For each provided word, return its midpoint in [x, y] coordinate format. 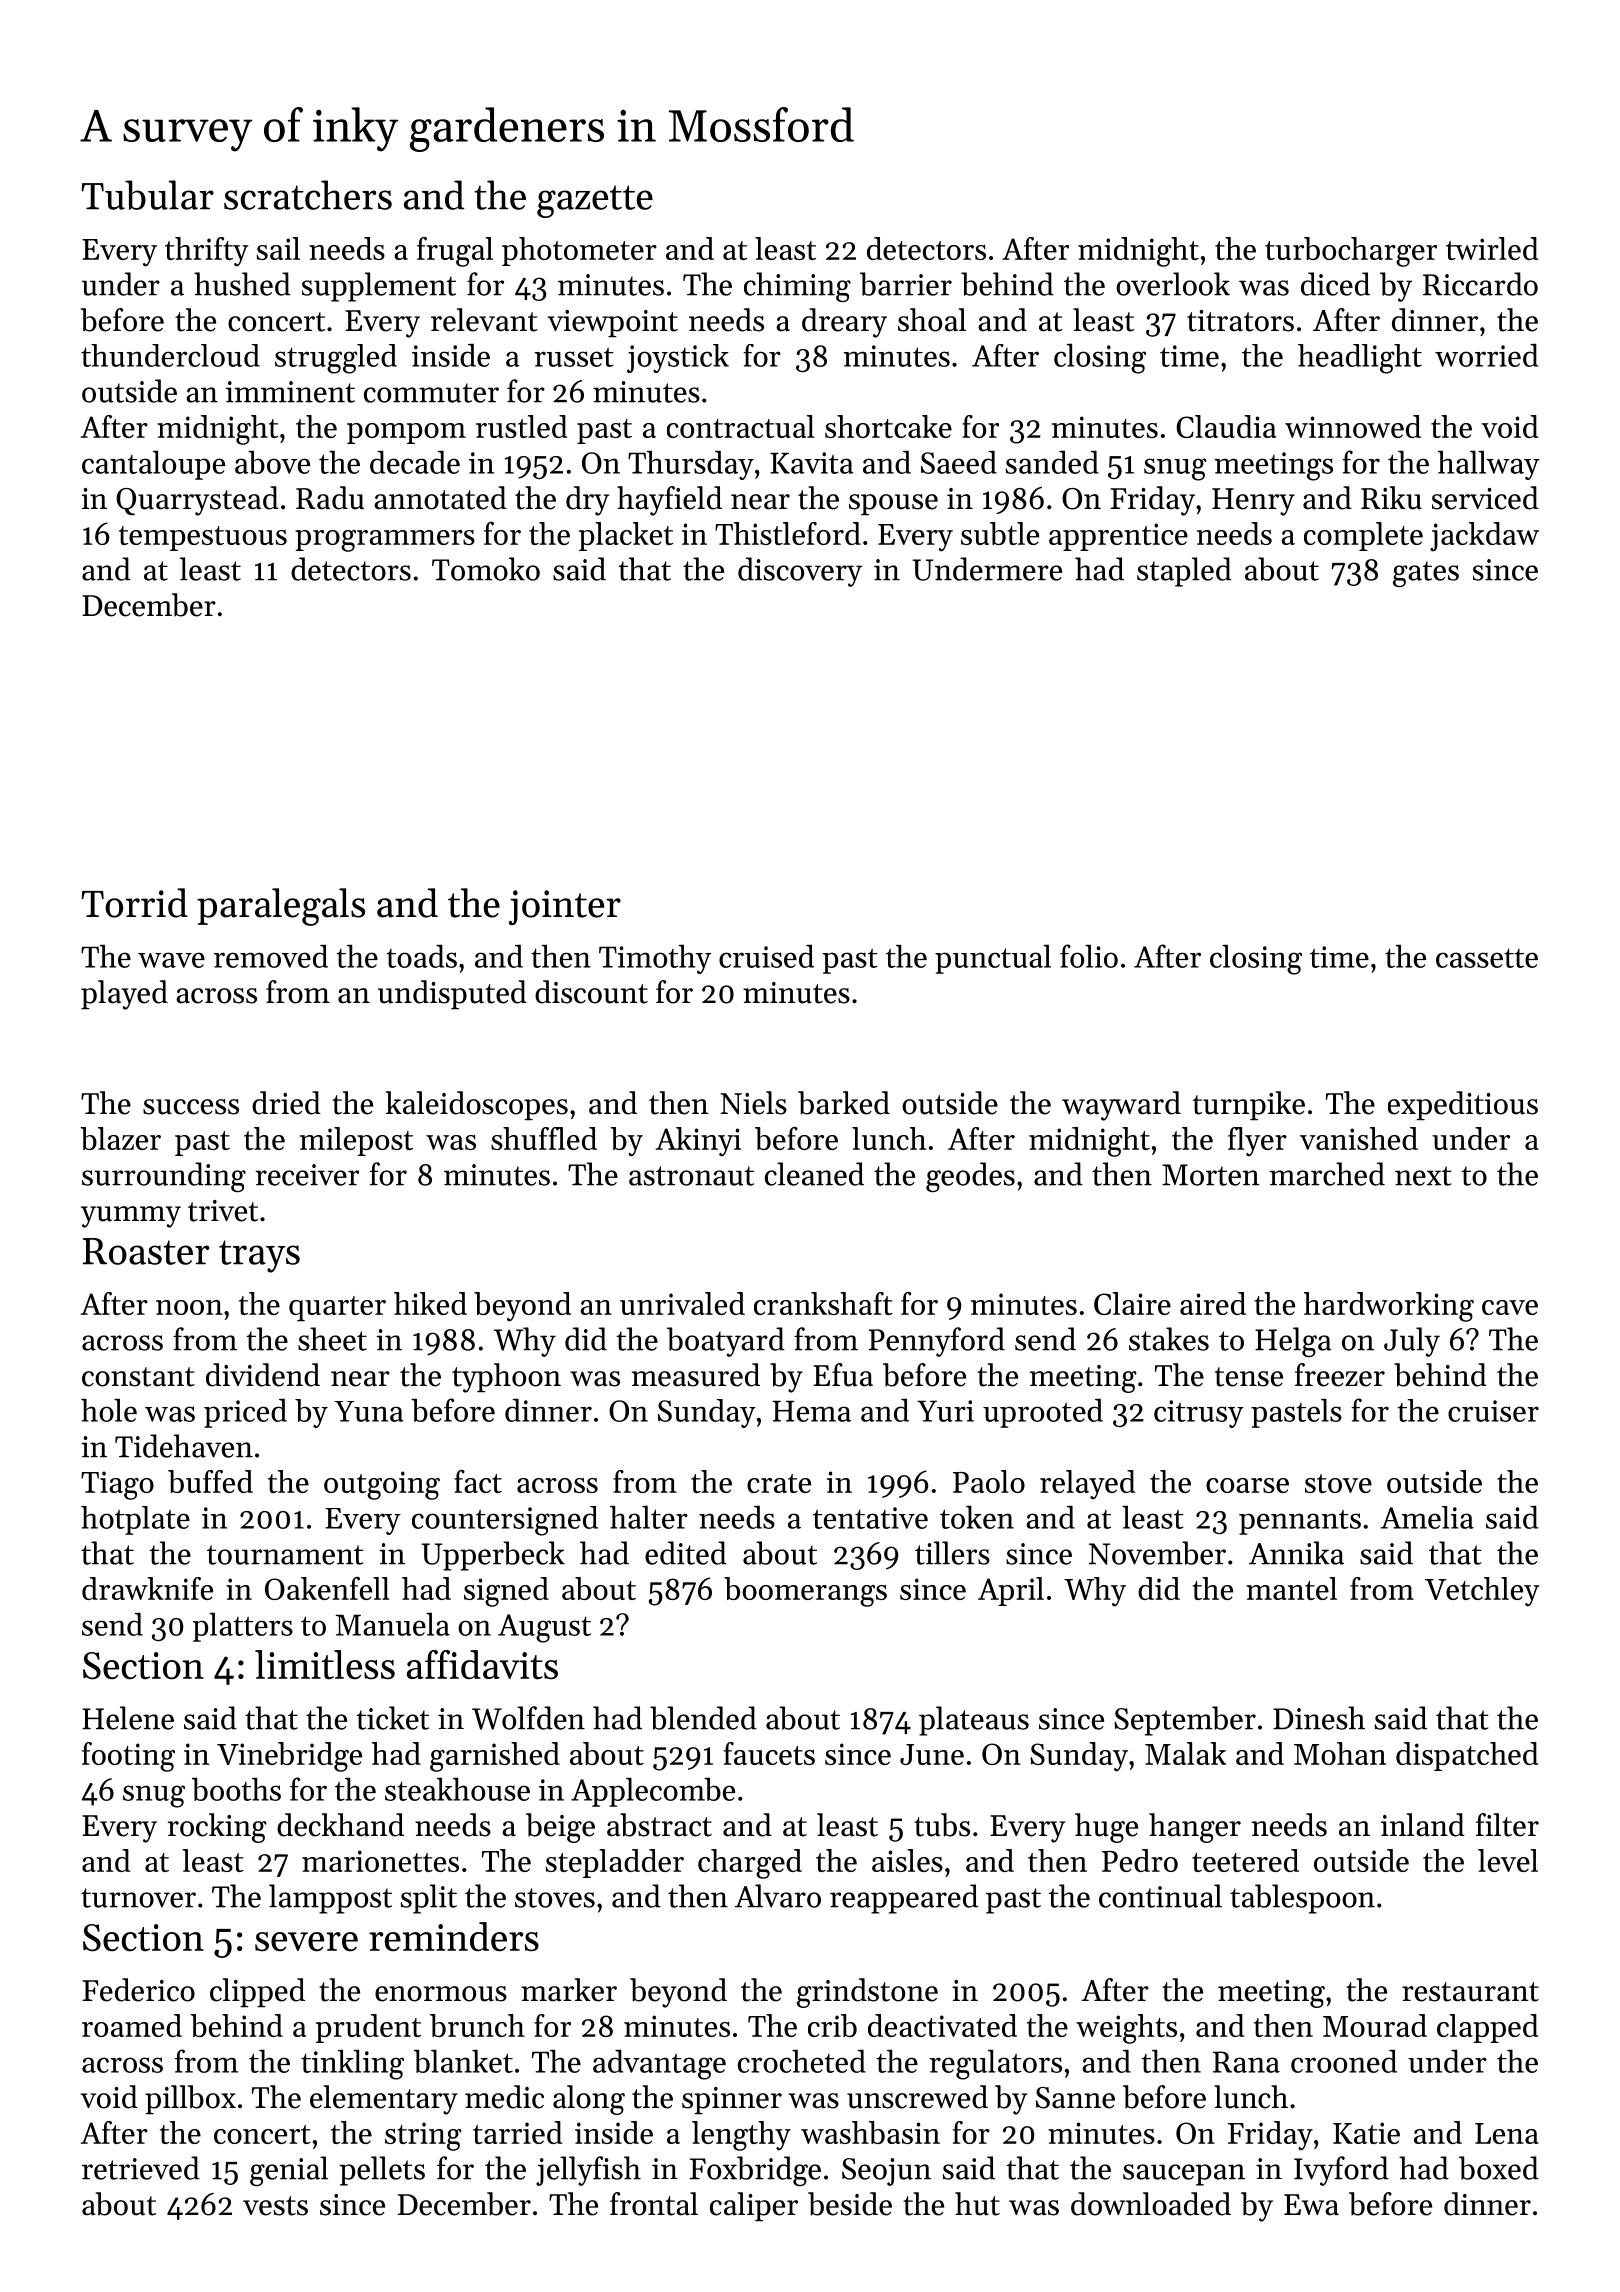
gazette [595, 201]
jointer [565, 907]
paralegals [281, 907]
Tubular [148, 195]
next [1423, 1176]
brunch [477, 2025]
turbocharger [1351, 252]
